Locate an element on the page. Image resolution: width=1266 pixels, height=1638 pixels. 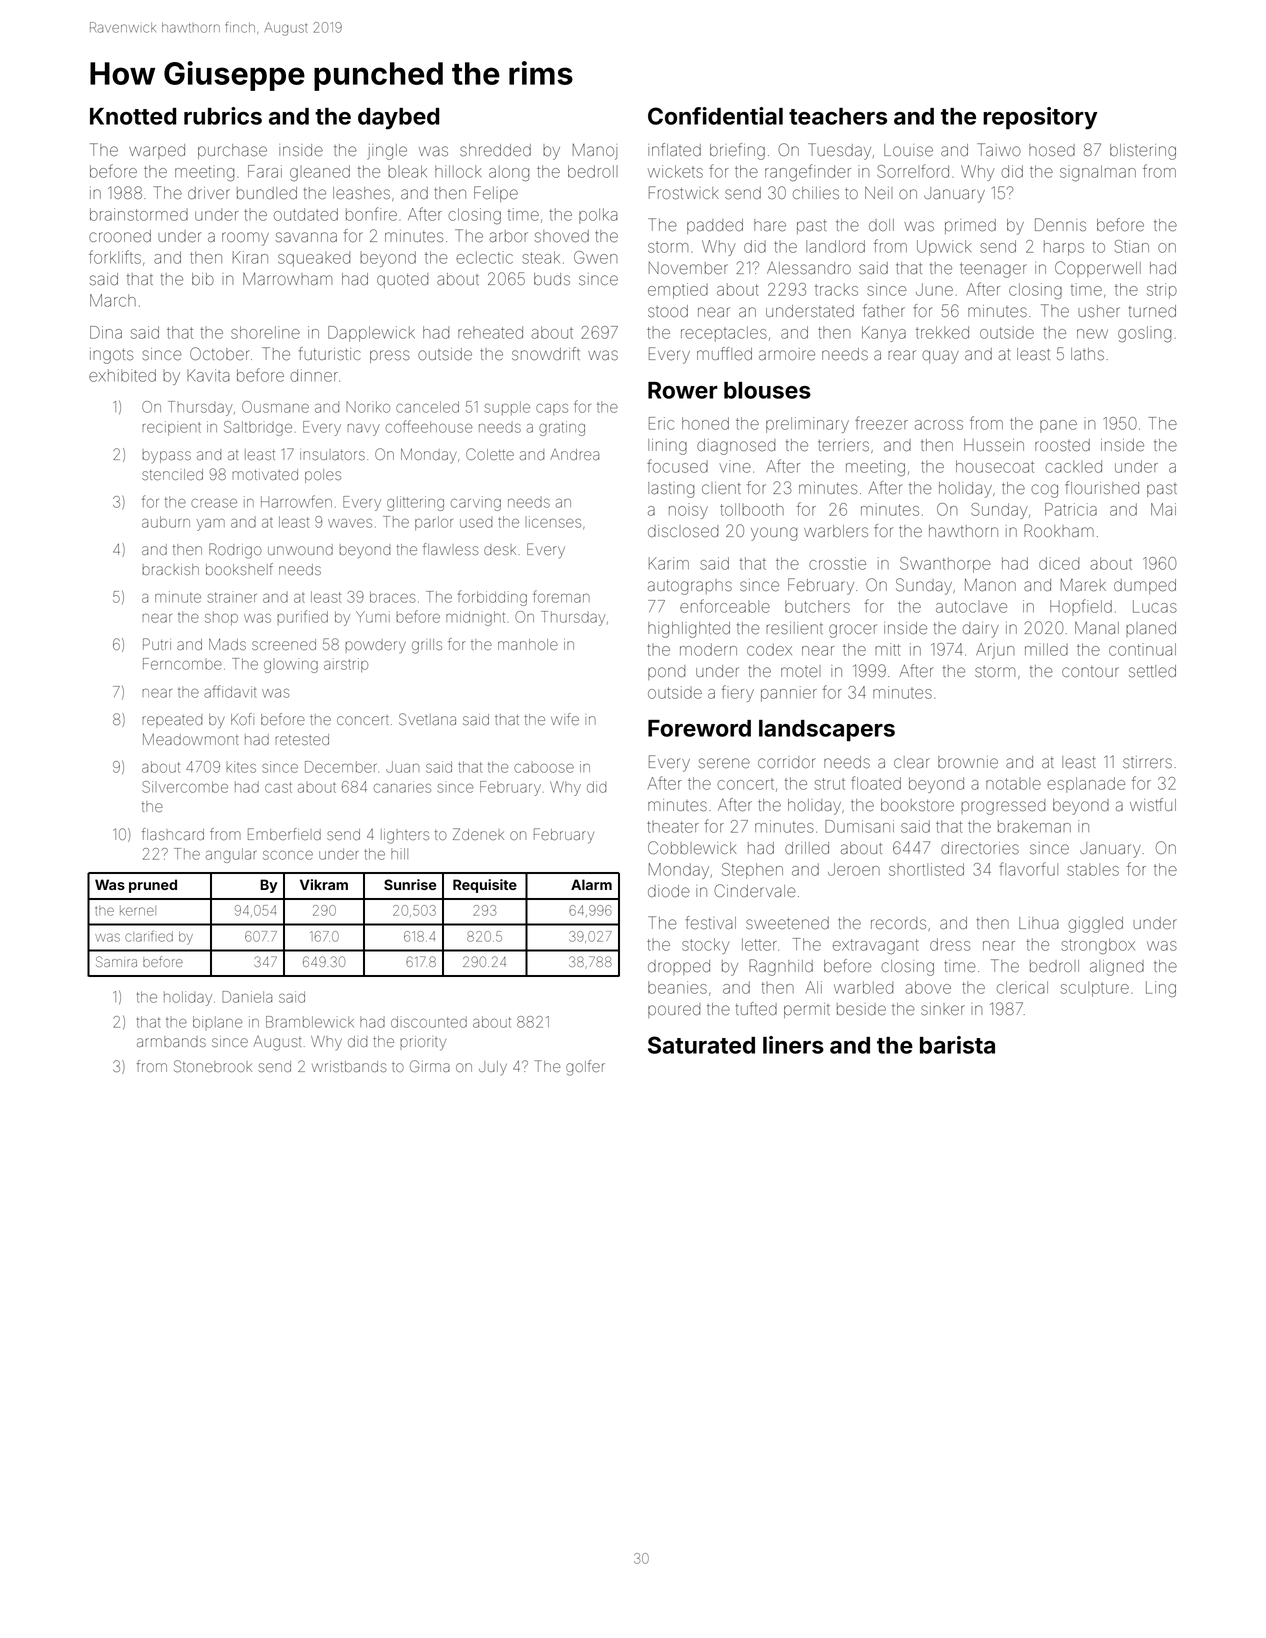
Saturated is located at coordinates (701, 1045).
